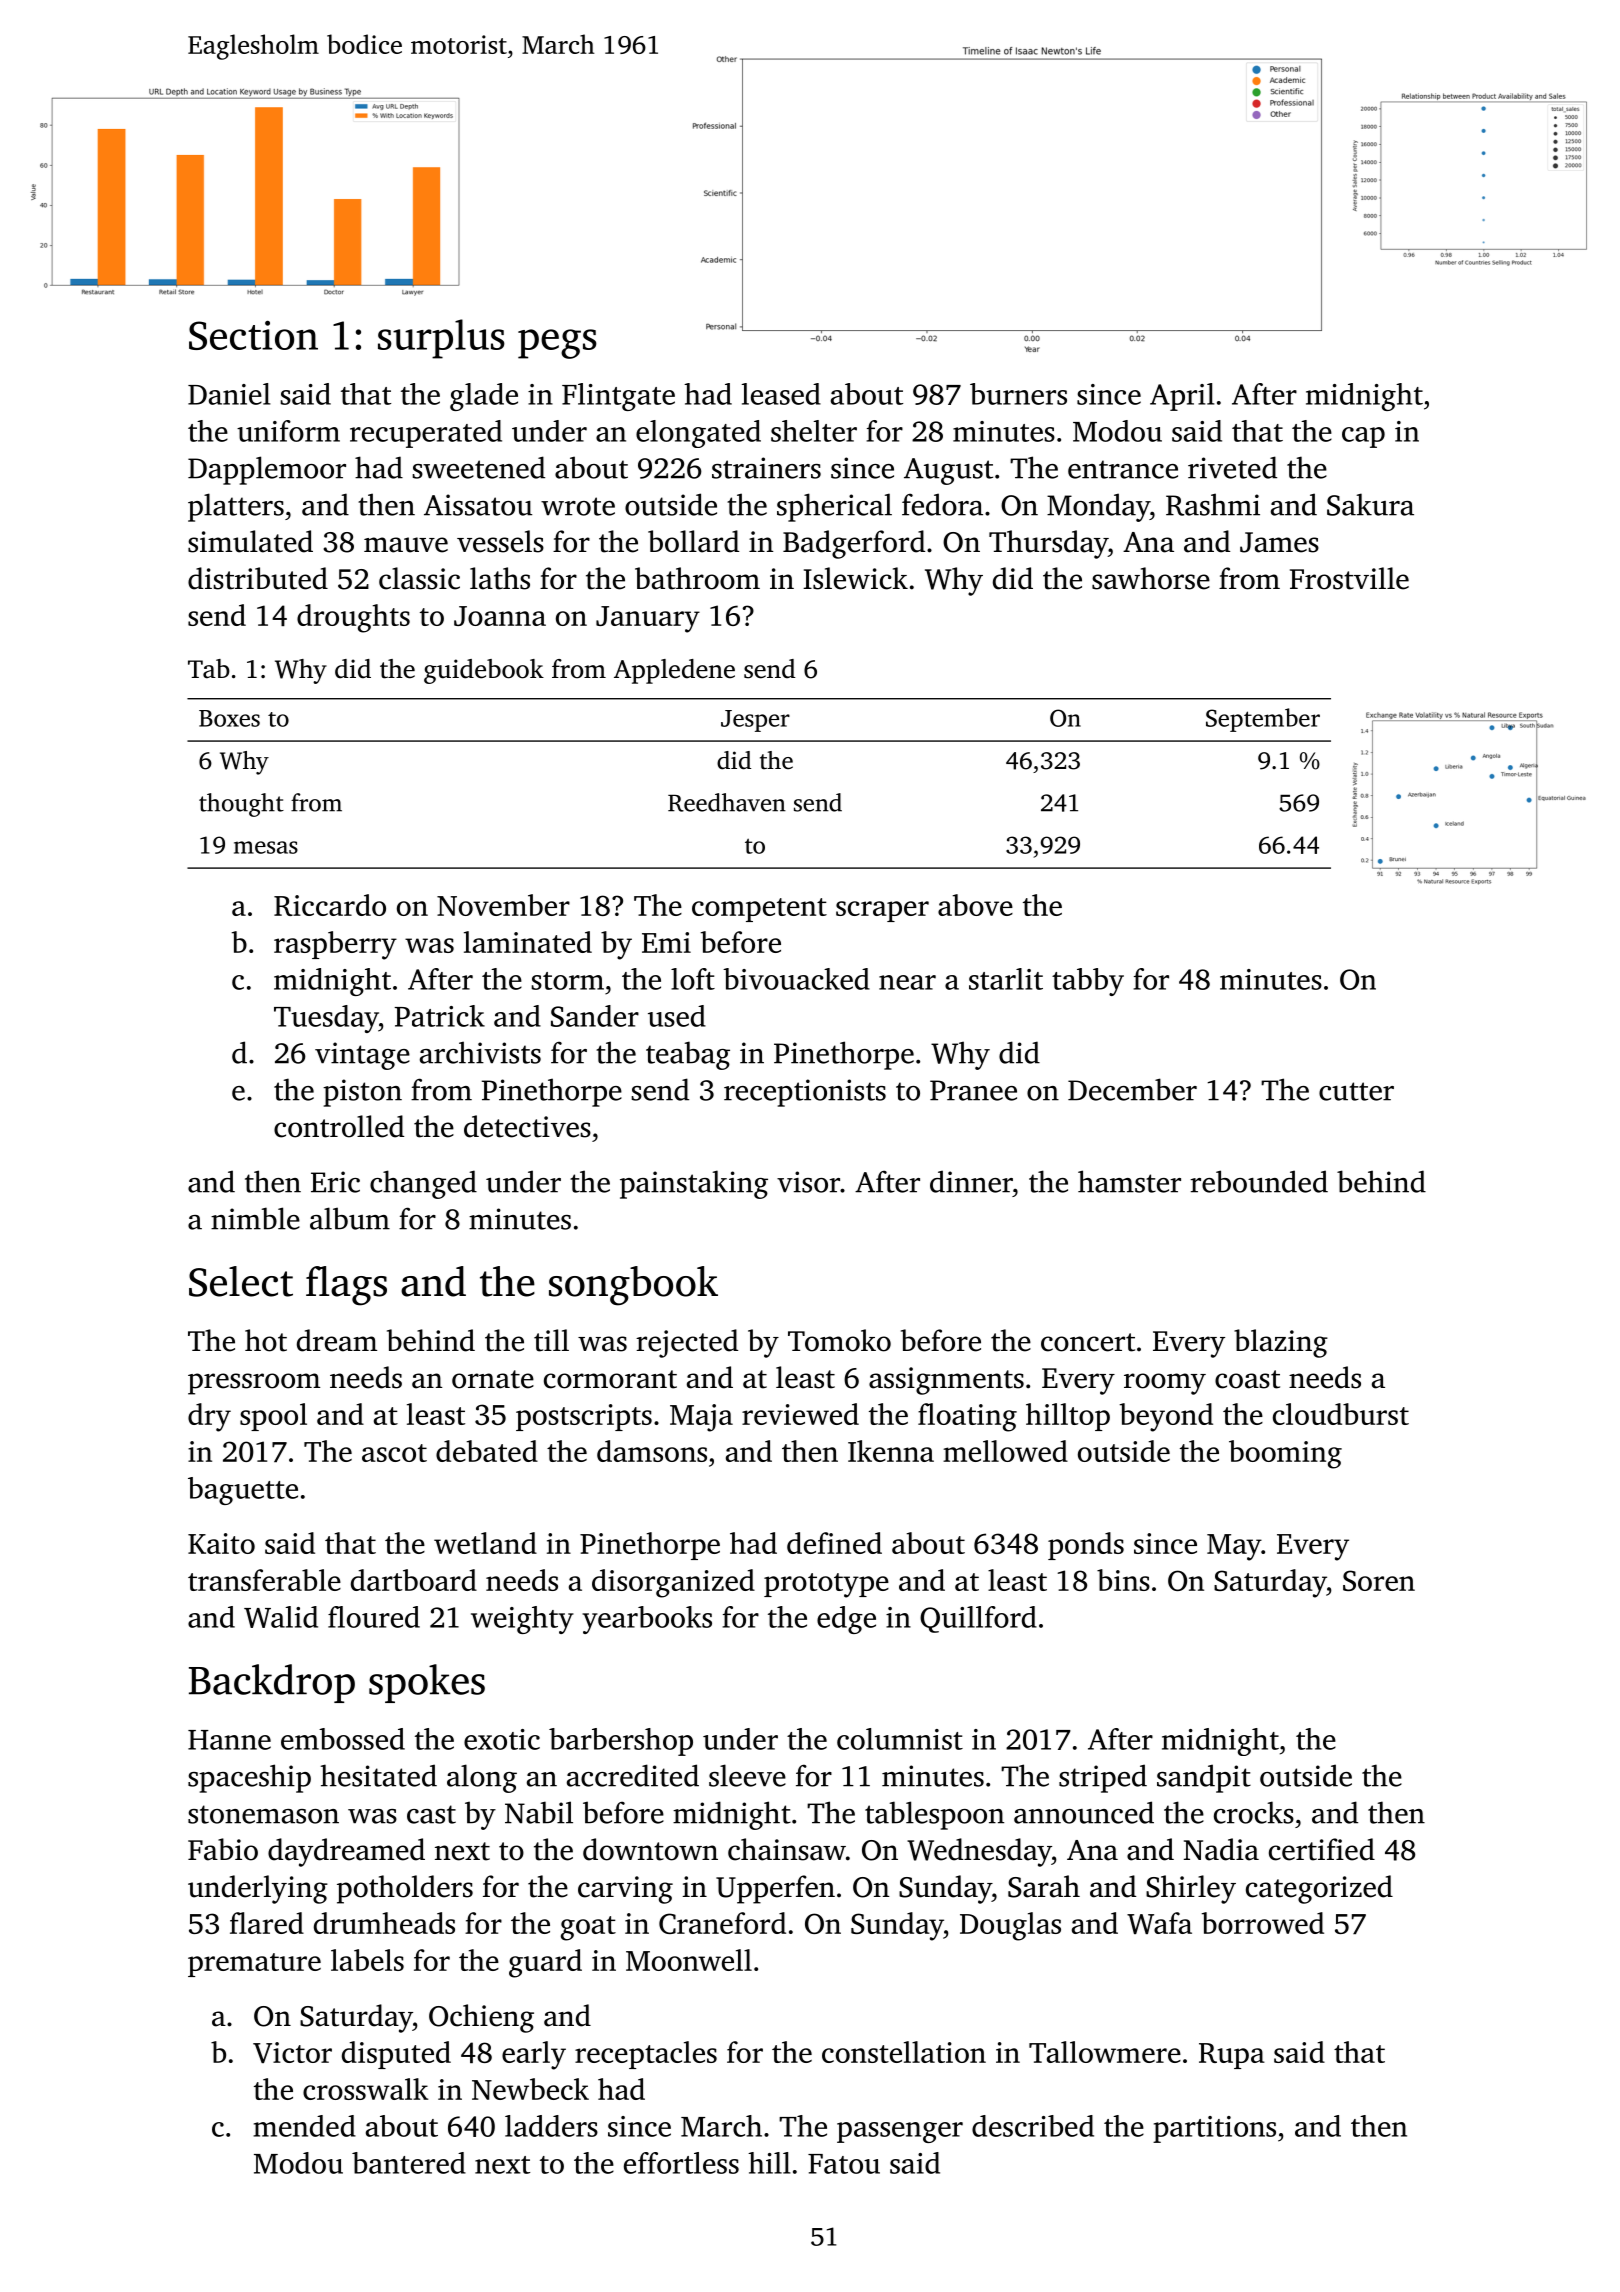 This screenshot has height=2292, width=1620. What do you see at coordinates (846, 1620) in the screenshot?
I see `edge` at bounding box center [846, 1620].
